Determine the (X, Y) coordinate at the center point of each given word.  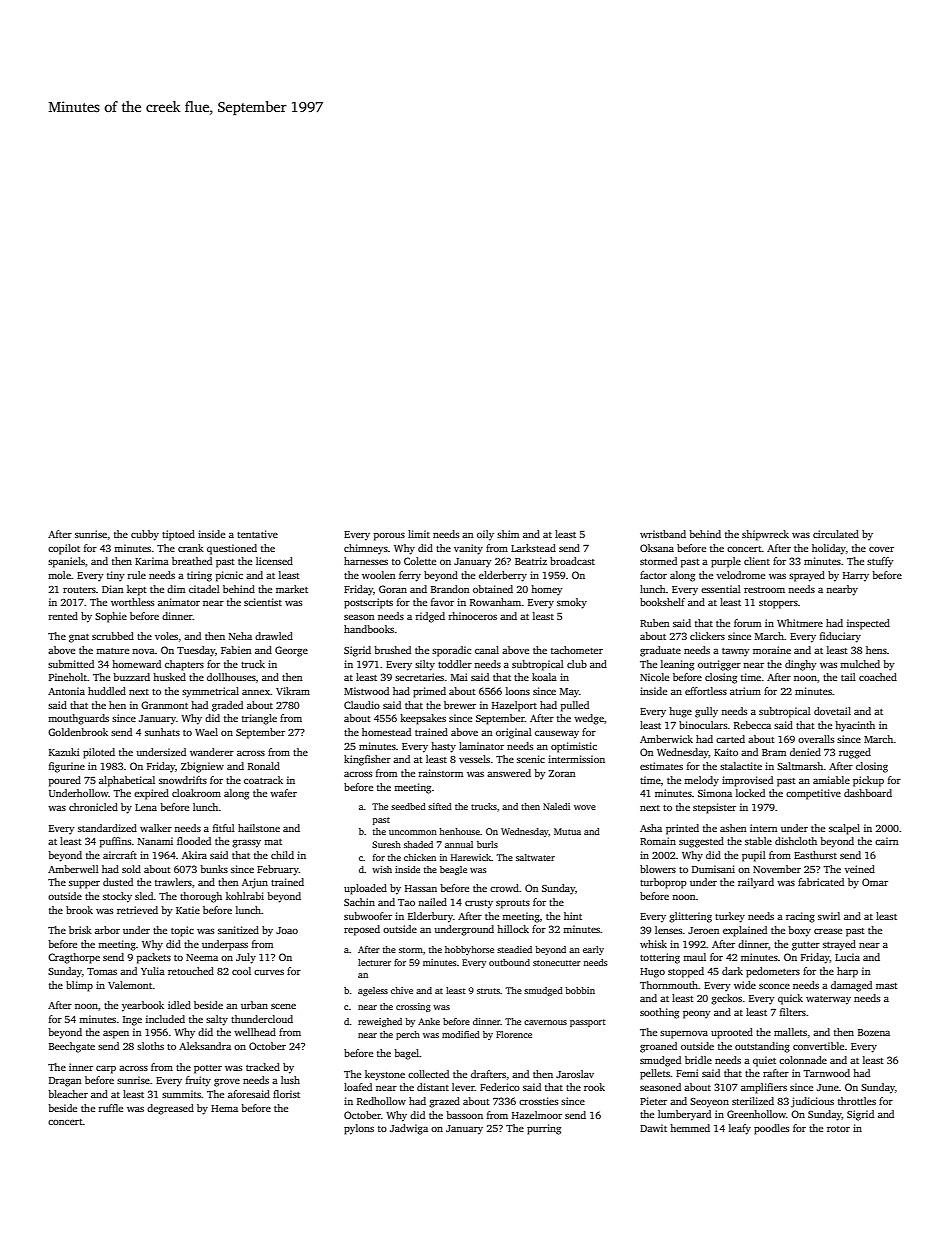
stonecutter (557, 963)
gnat (79, 638)
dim (176, 589)
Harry (856, 577)
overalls (816, 739)
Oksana (657, 548)
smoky (572, 603)
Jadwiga (409, 1129)
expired (151, 794)
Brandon (450, 589)
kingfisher (367, 760)
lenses (668, 930)
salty (217, 1020)
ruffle (110, 1108)
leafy (740, 1129)
